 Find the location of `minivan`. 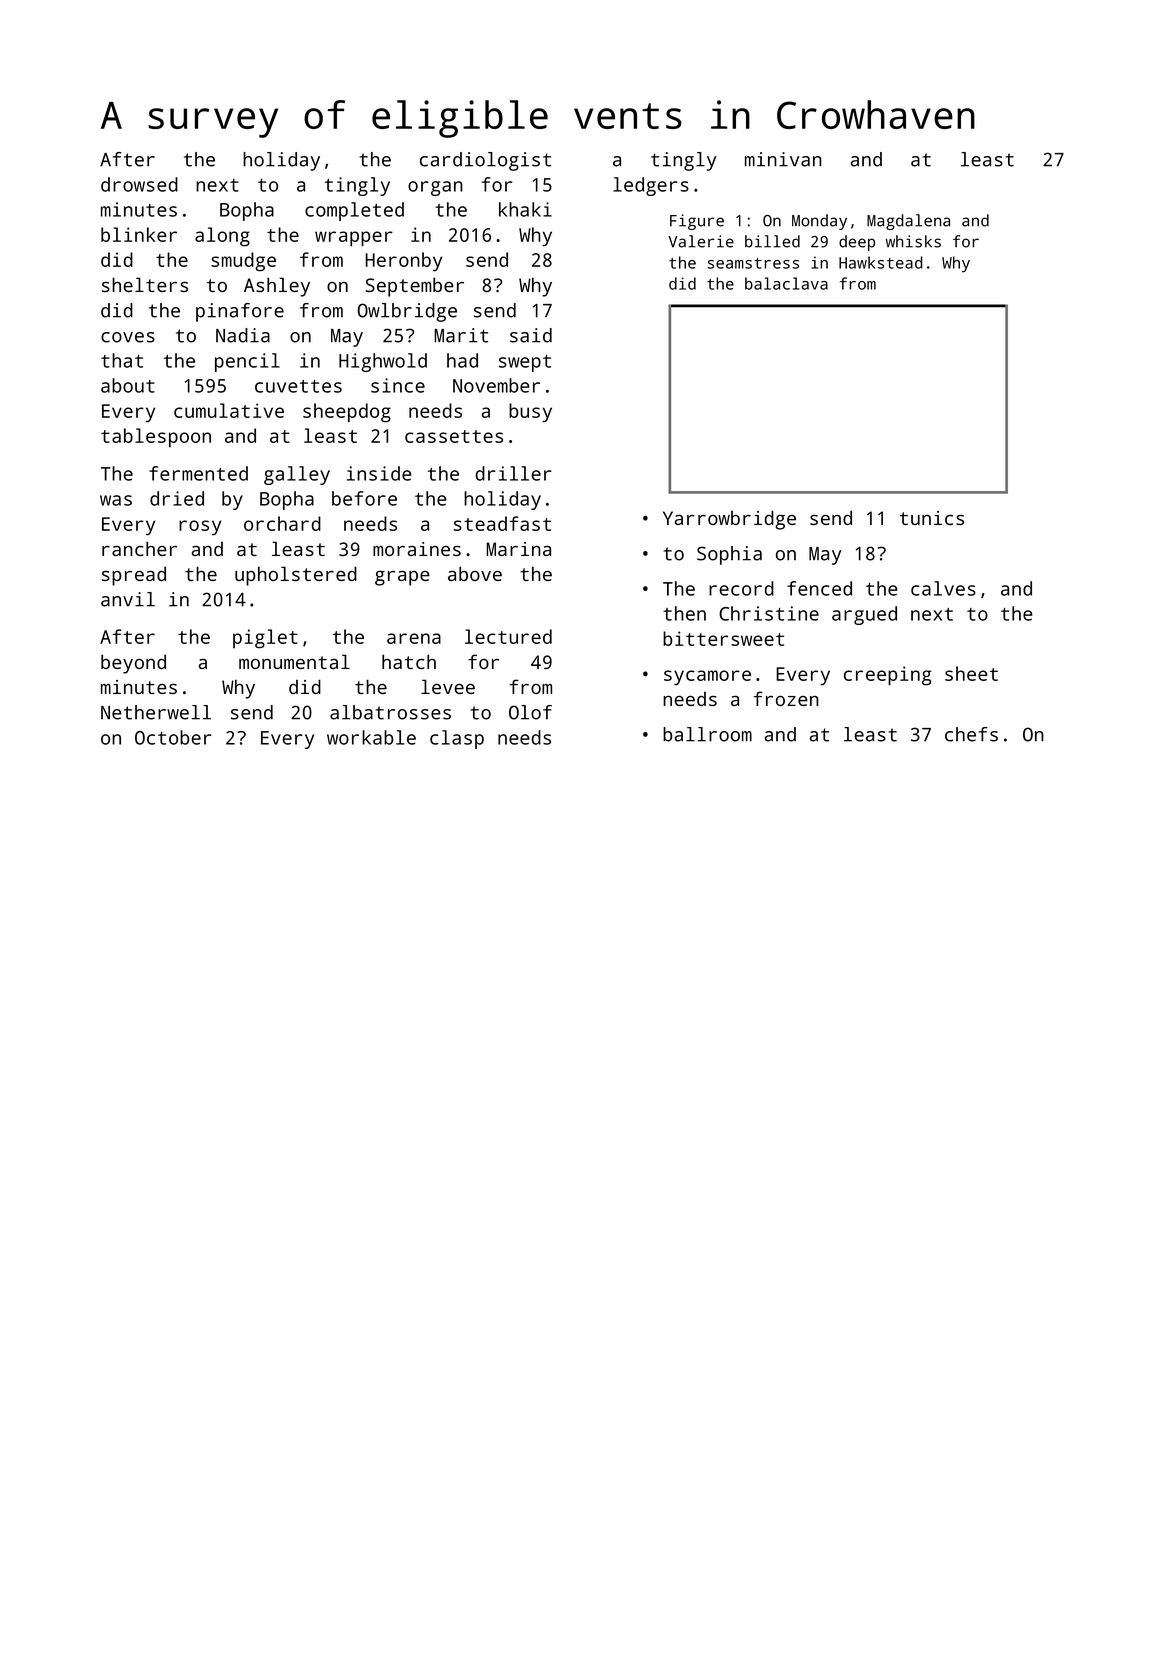

minivan is located at coordinates (783, 159).
